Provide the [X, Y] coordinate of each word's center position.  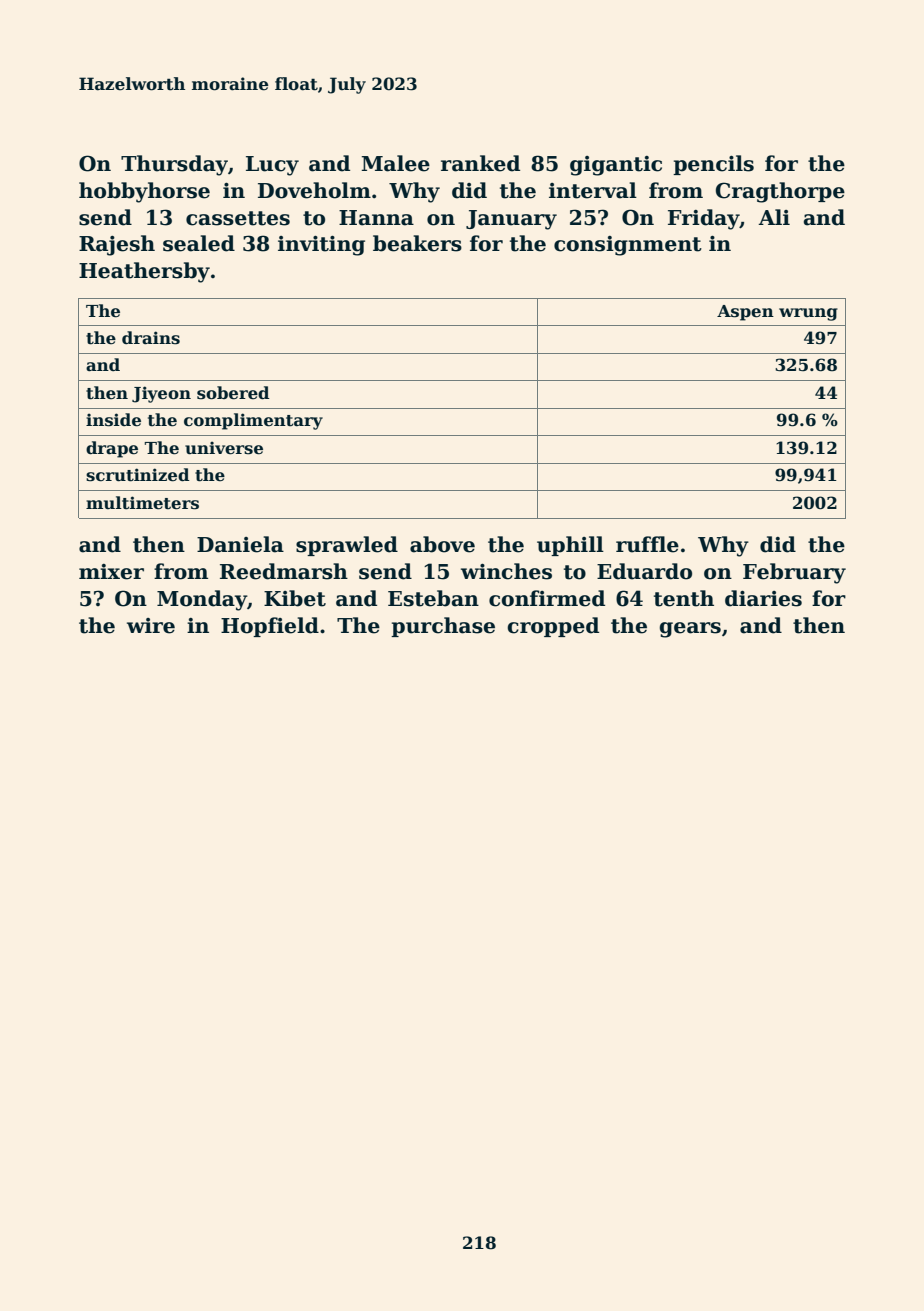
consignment [628, 246]
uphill [570, 546]
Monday [202, 600]
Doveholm [314, 190]
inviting [321, 246]
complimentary [253, 421]
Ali [774, 217]
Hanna [376, 218]
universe [224, 448]
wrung [808, 314]
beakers [417, 243]
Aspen [745, 313]
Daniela [240, 544]
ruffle [647, 544]
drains [151, 338]
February [794, 573]
